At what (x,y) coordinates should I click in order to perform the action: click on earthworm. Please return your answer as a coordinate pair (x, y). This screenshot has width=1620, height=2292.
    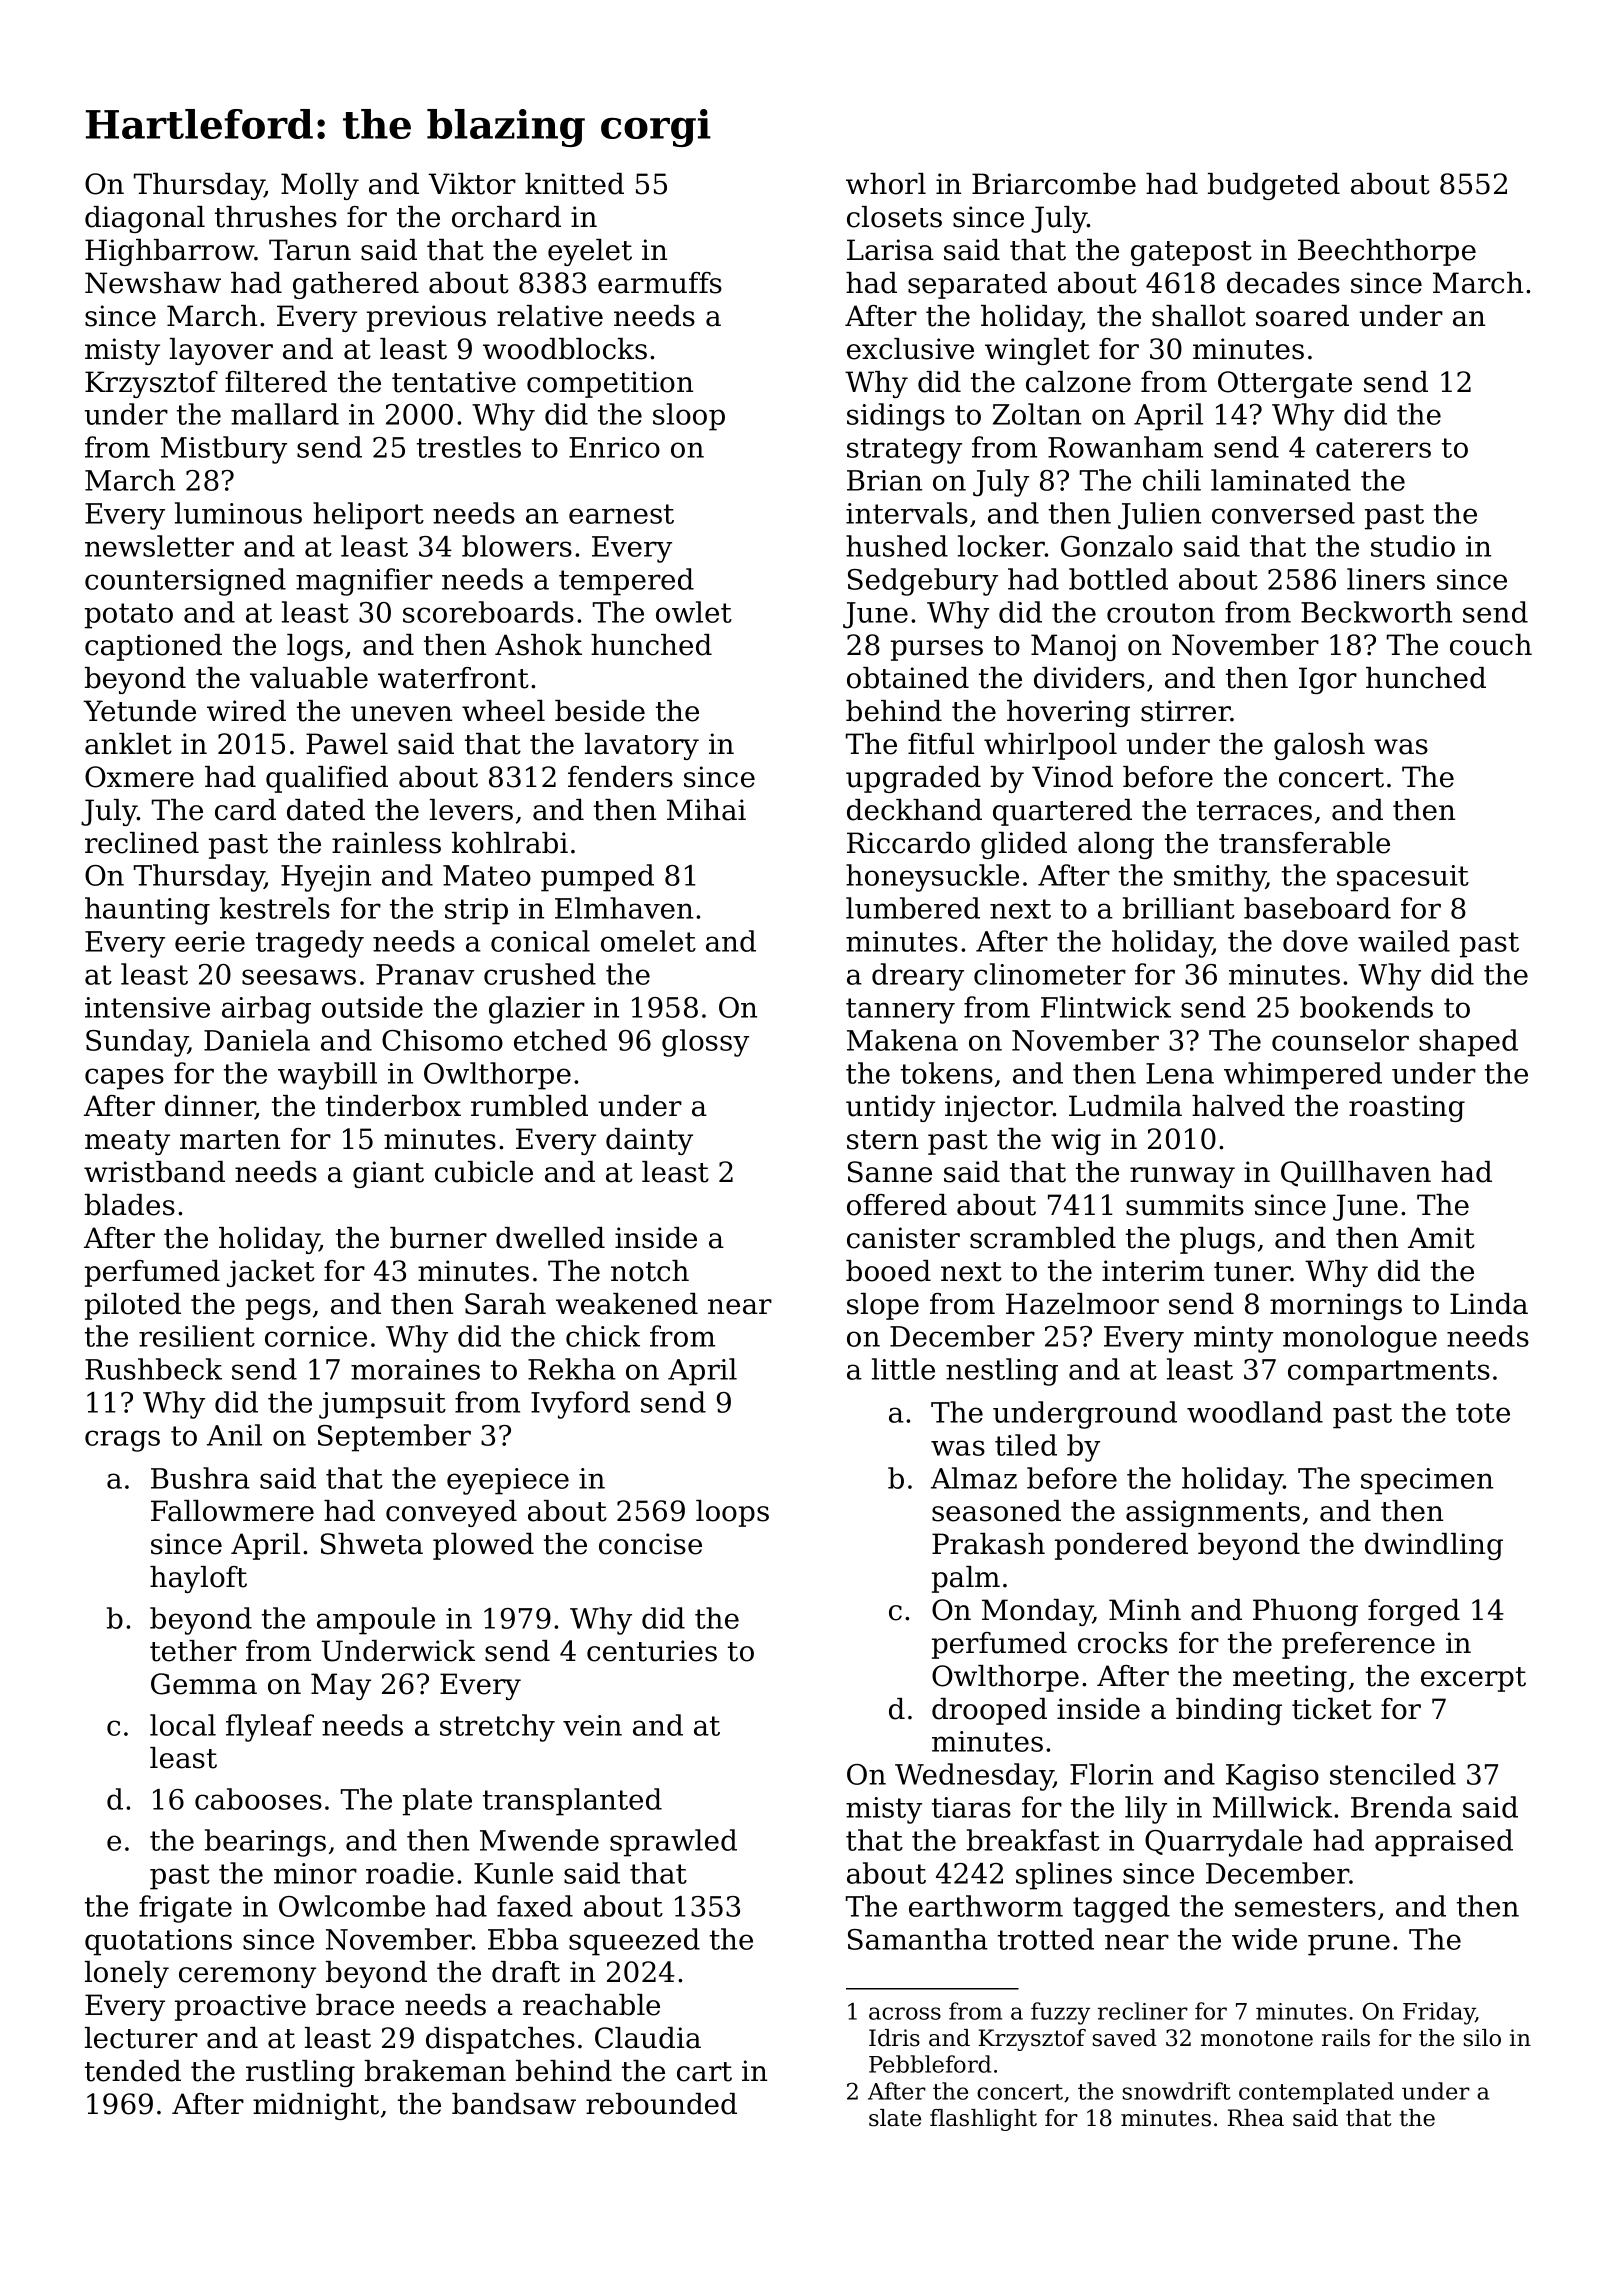
    Looking at the image, I should click on (986, 1906).
